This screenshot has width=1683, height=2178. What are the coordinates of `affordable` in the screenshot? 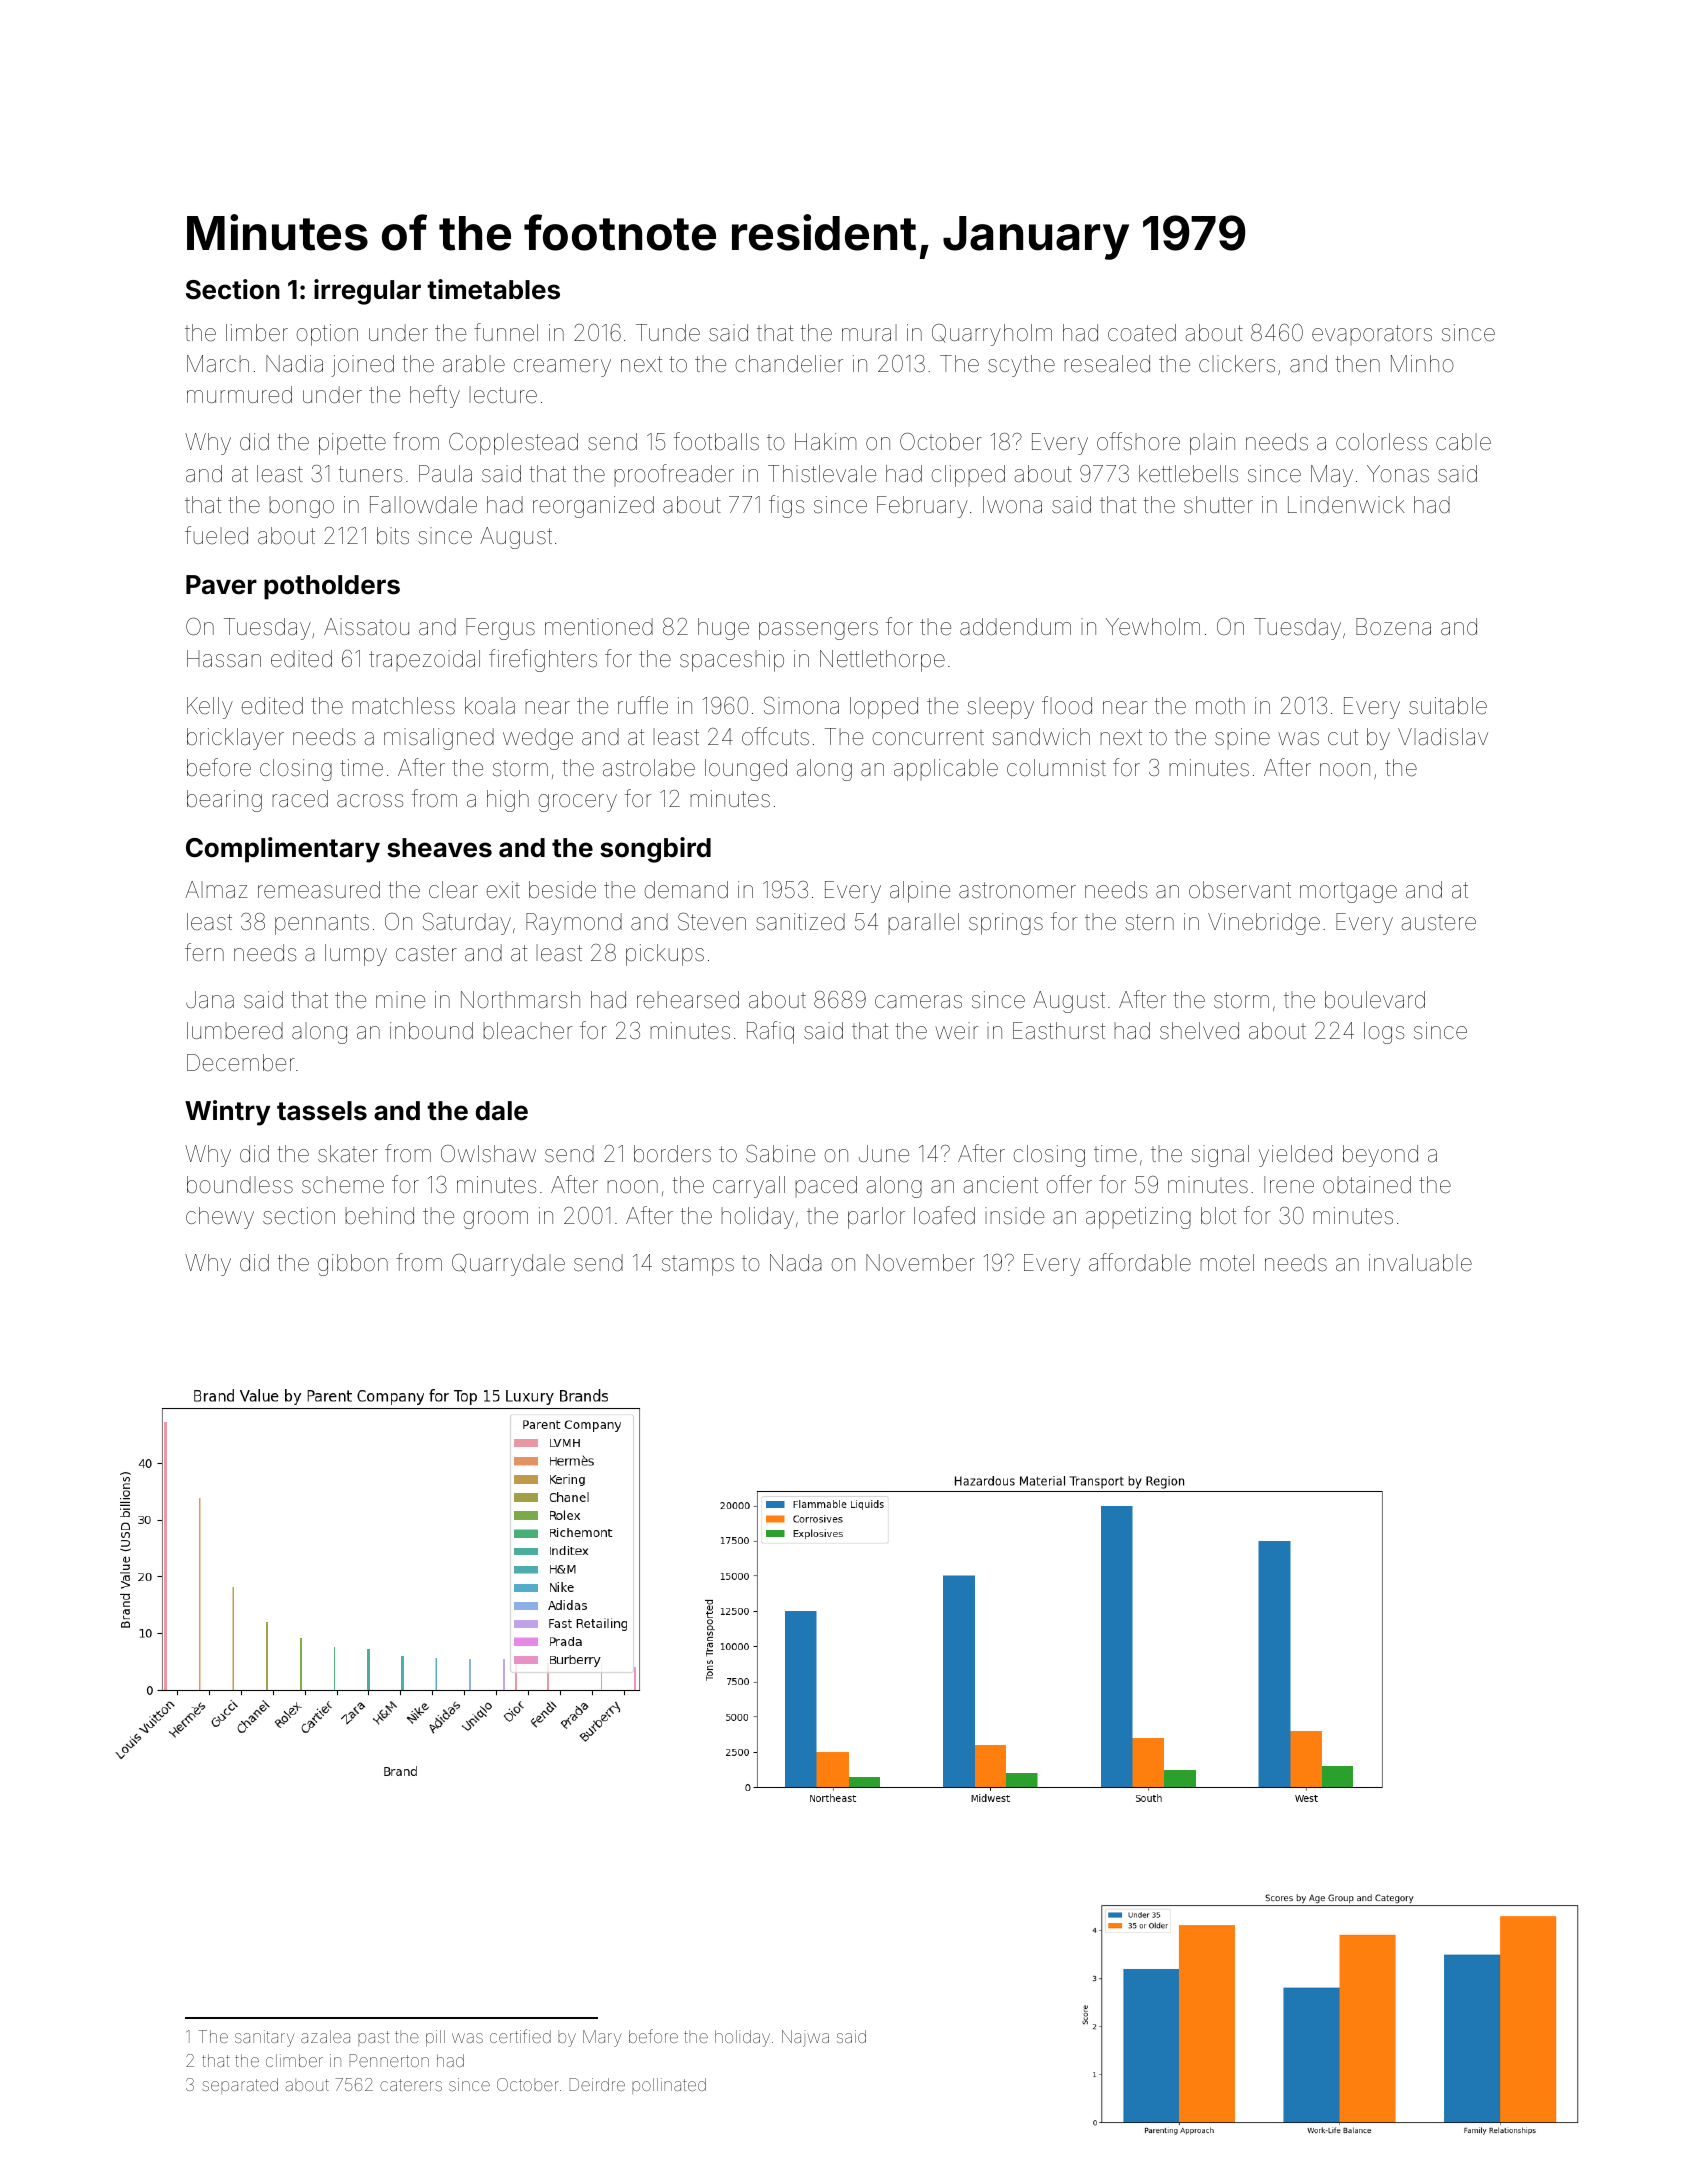 It's located at (1140, 1262).
